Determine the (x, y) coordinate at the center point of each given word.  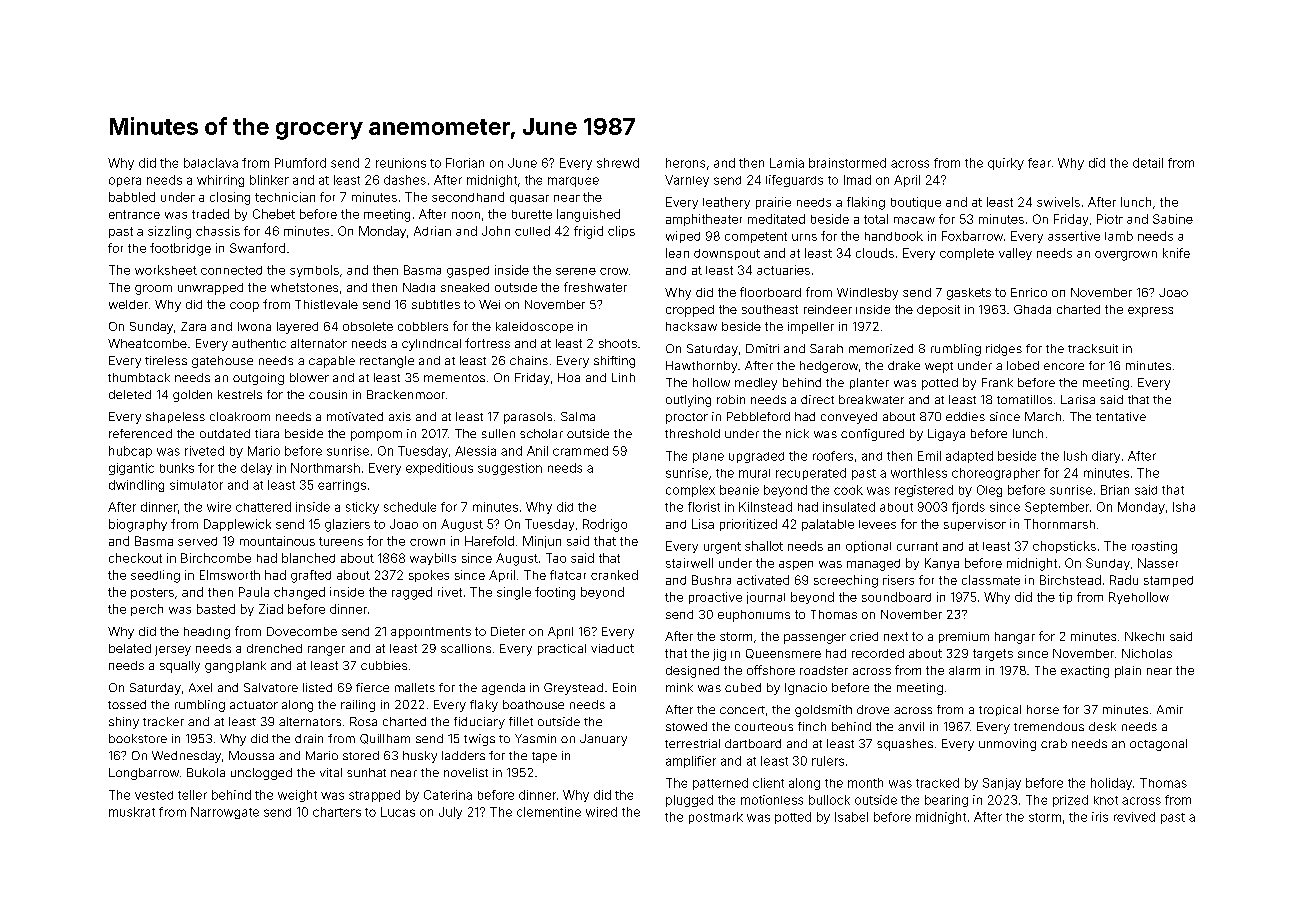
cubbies (384, 665)
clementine (549, 812)
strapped (374, 796)
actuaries (783, 270)
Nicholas (1147, 653)
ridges (1004, 350)
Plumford (300, 163)
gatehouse (222, 362)
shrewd (618, 163)
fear (1039, 163)
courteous (764, 727)
